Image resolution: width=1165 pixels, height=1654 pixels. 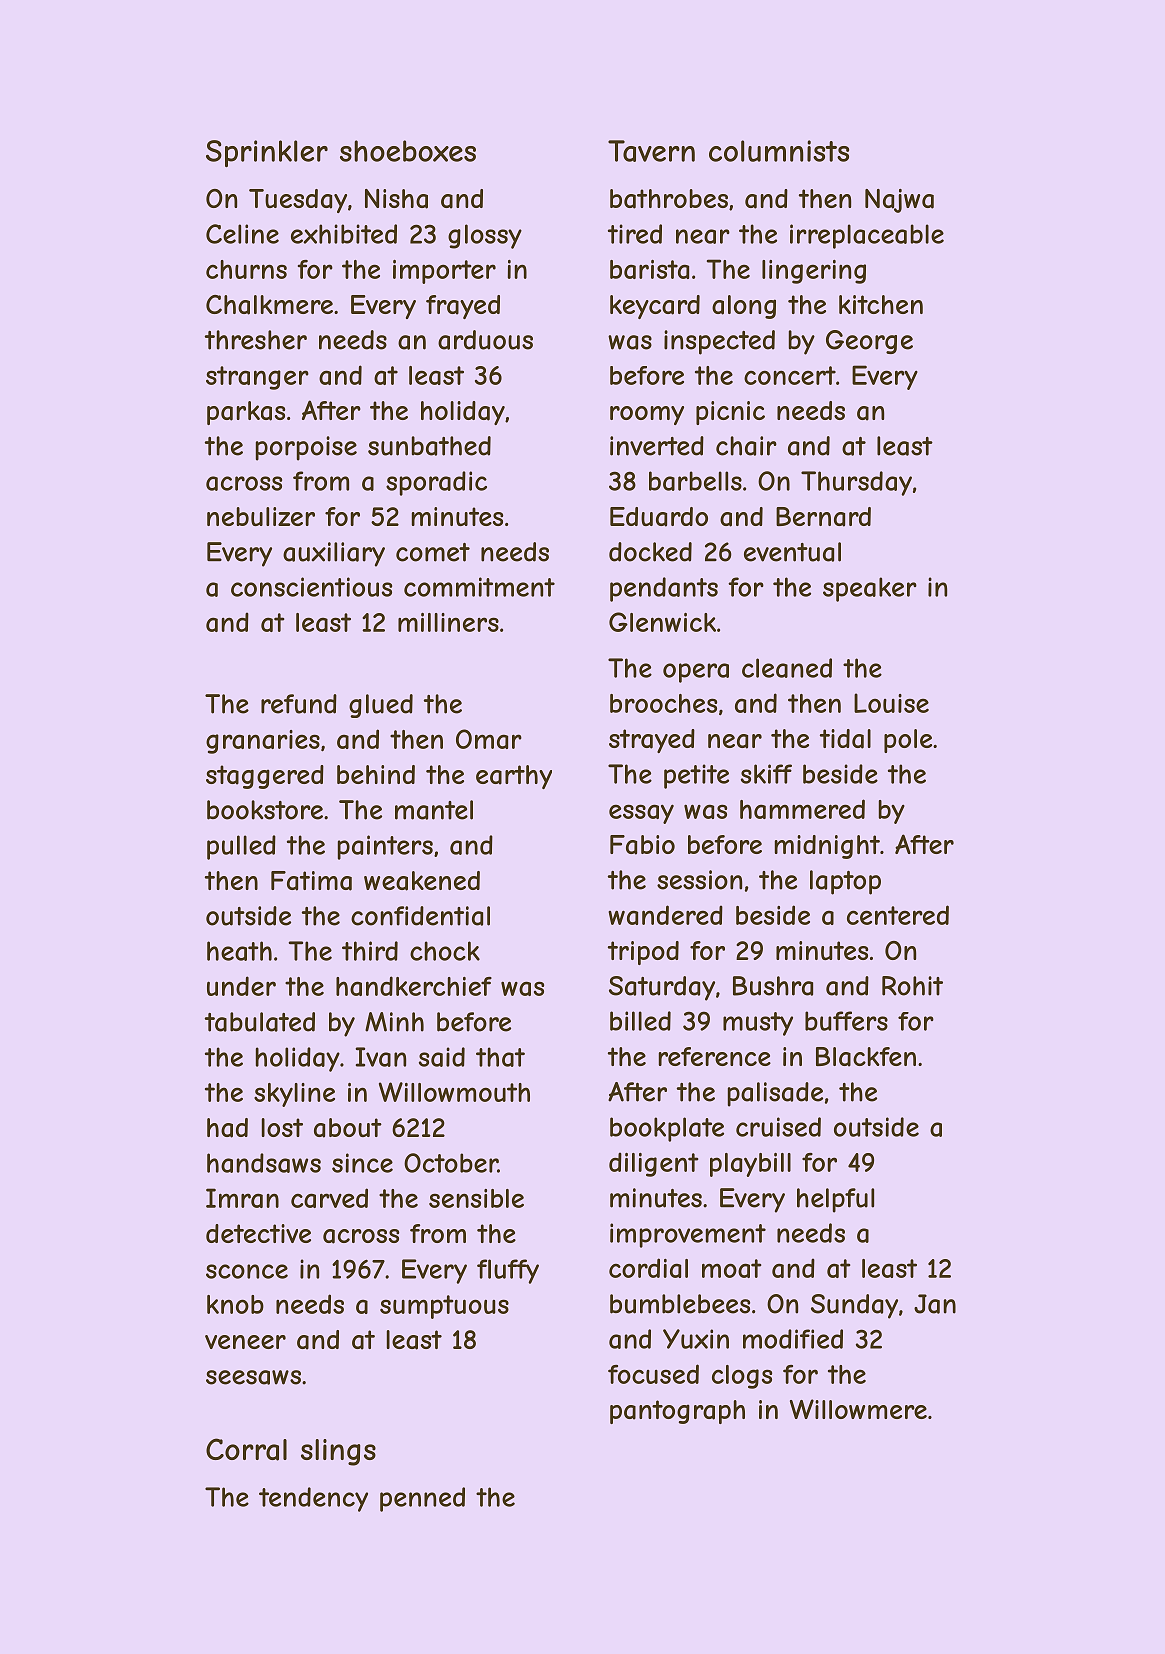 What do you see at coordinates (514, 777) in the screenshot?
I see `earthy` at bounding box center [514, 777].
